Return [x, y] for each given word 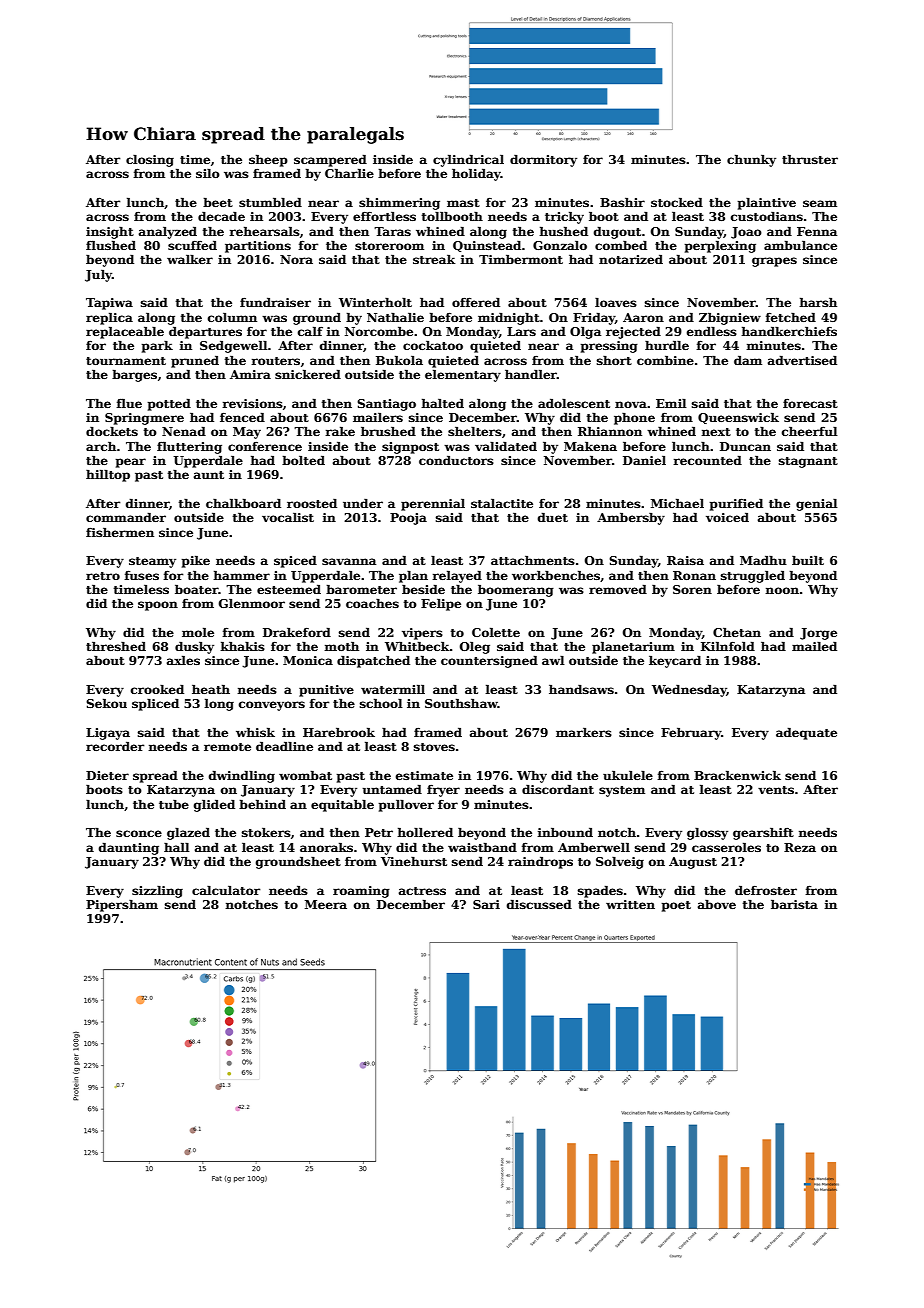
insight [110, 233]
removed [618, 589]
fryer [443, 791]
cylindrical [468, 160]
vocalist [288, 517]
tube [174, 804]
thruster [810, 159]
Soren [692, 589]
